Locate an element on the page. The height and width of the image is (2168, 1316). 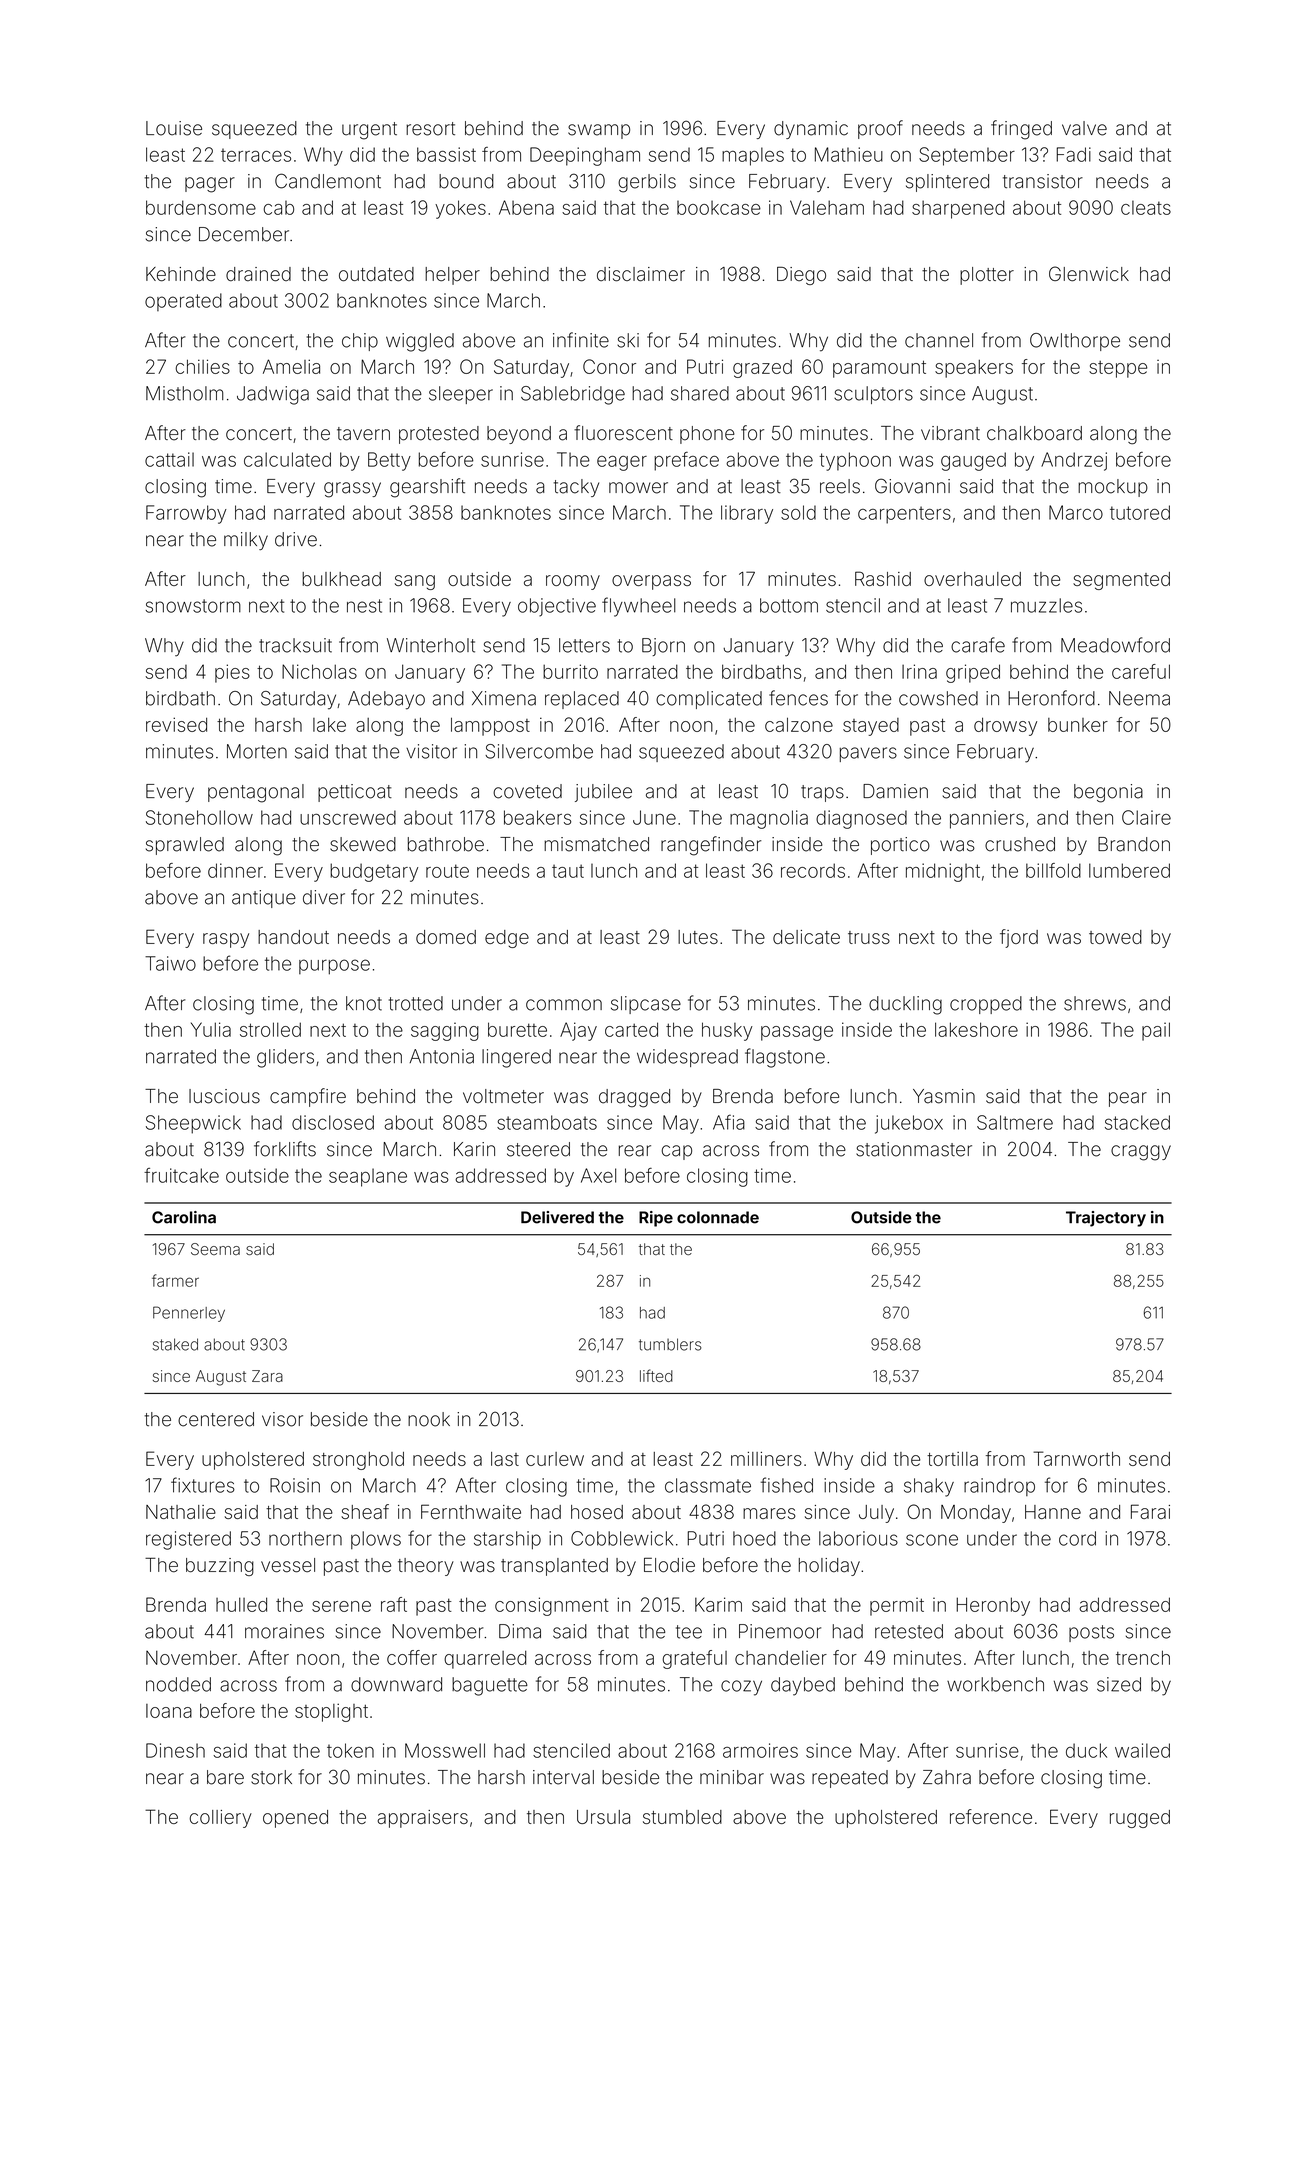
Trajectory is located at coordinates (1106, 1219).
